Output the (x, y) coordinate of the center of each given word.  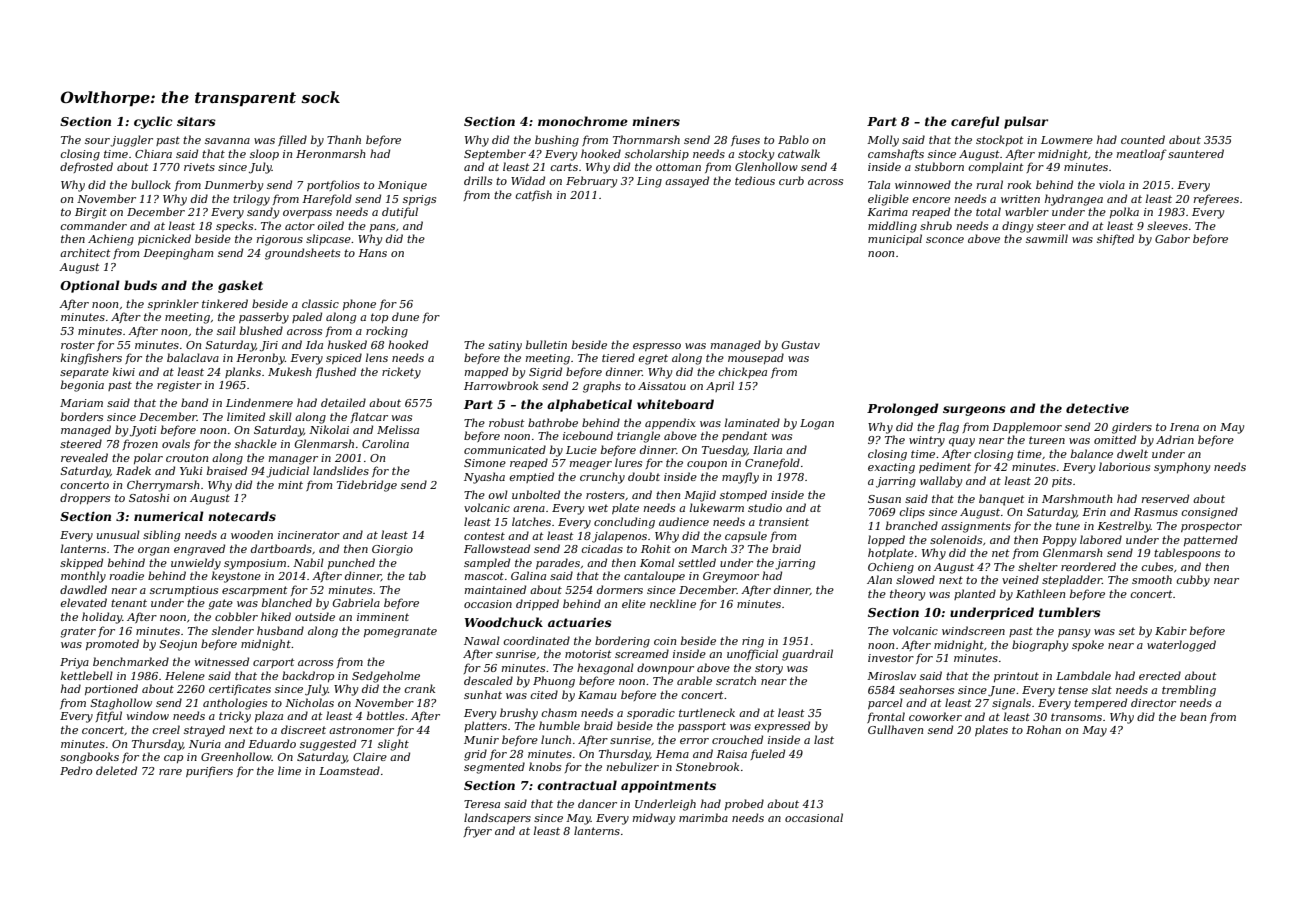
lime (289, 770)
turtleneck (707, 712)
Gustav (801, 345)
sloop (264, 154)
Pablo (793, 139)
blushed (261, 330)
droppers (85, 498)
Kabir (1171, 630)
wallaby (941, 482)
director (1153, 702)
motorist (588, 654)
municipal (895, 239)
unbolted (536, 494)
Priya (74, 663)
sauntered (1196, 153)
